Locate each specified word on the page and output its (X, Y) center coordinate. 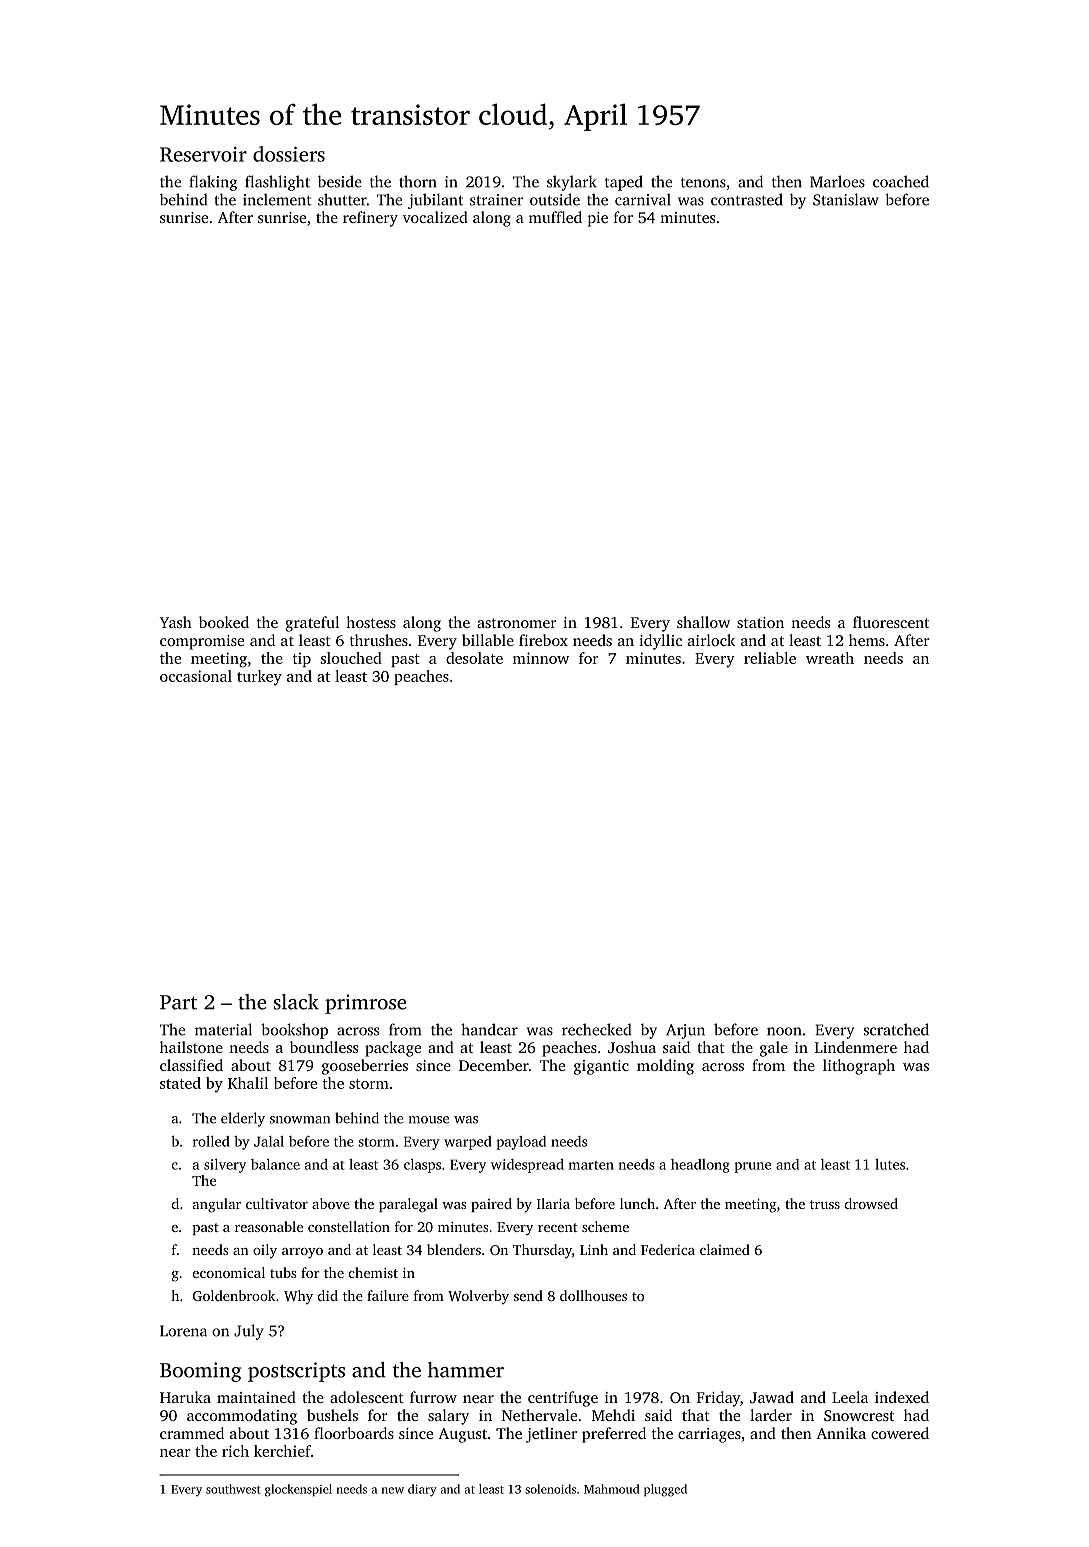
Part (178, 1002)
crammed (192, 1433)
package (393, 1049)
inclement (277, 199)
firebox (543, 640)
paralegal (408, 1205)
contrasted (747, 199)
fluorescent (891, 622)
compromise (202, 642)
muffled (555, 217)
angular (217, 1205)
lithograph (859, 1067)
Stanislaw (846, 199)
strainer (496, 200)
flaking (213, 183)
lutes (890, 1164)
